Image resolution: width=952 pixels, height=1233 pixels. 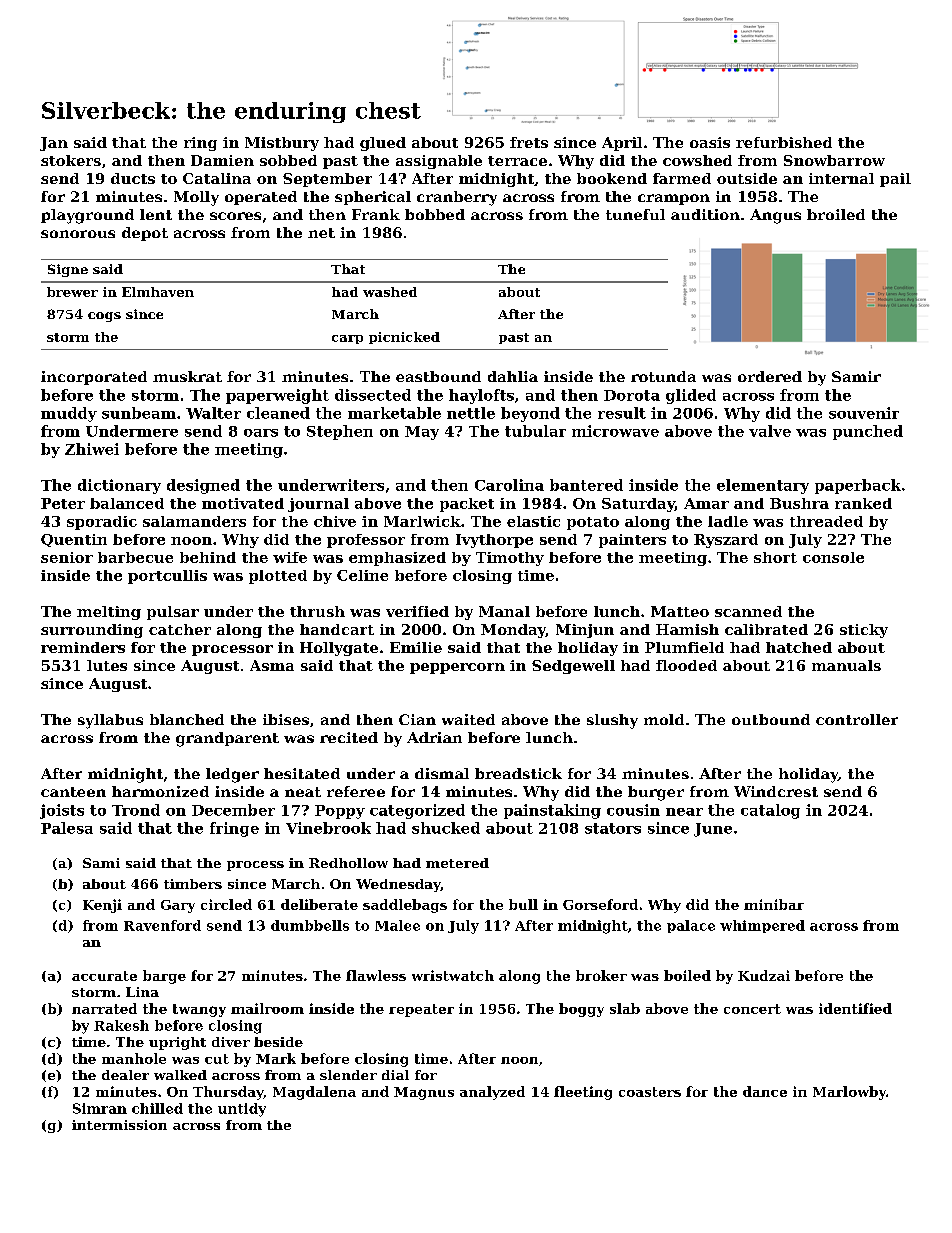 What do you see at coordinates (523, 904) in the document?
I see `bull` at bounding box center [523, 904].
